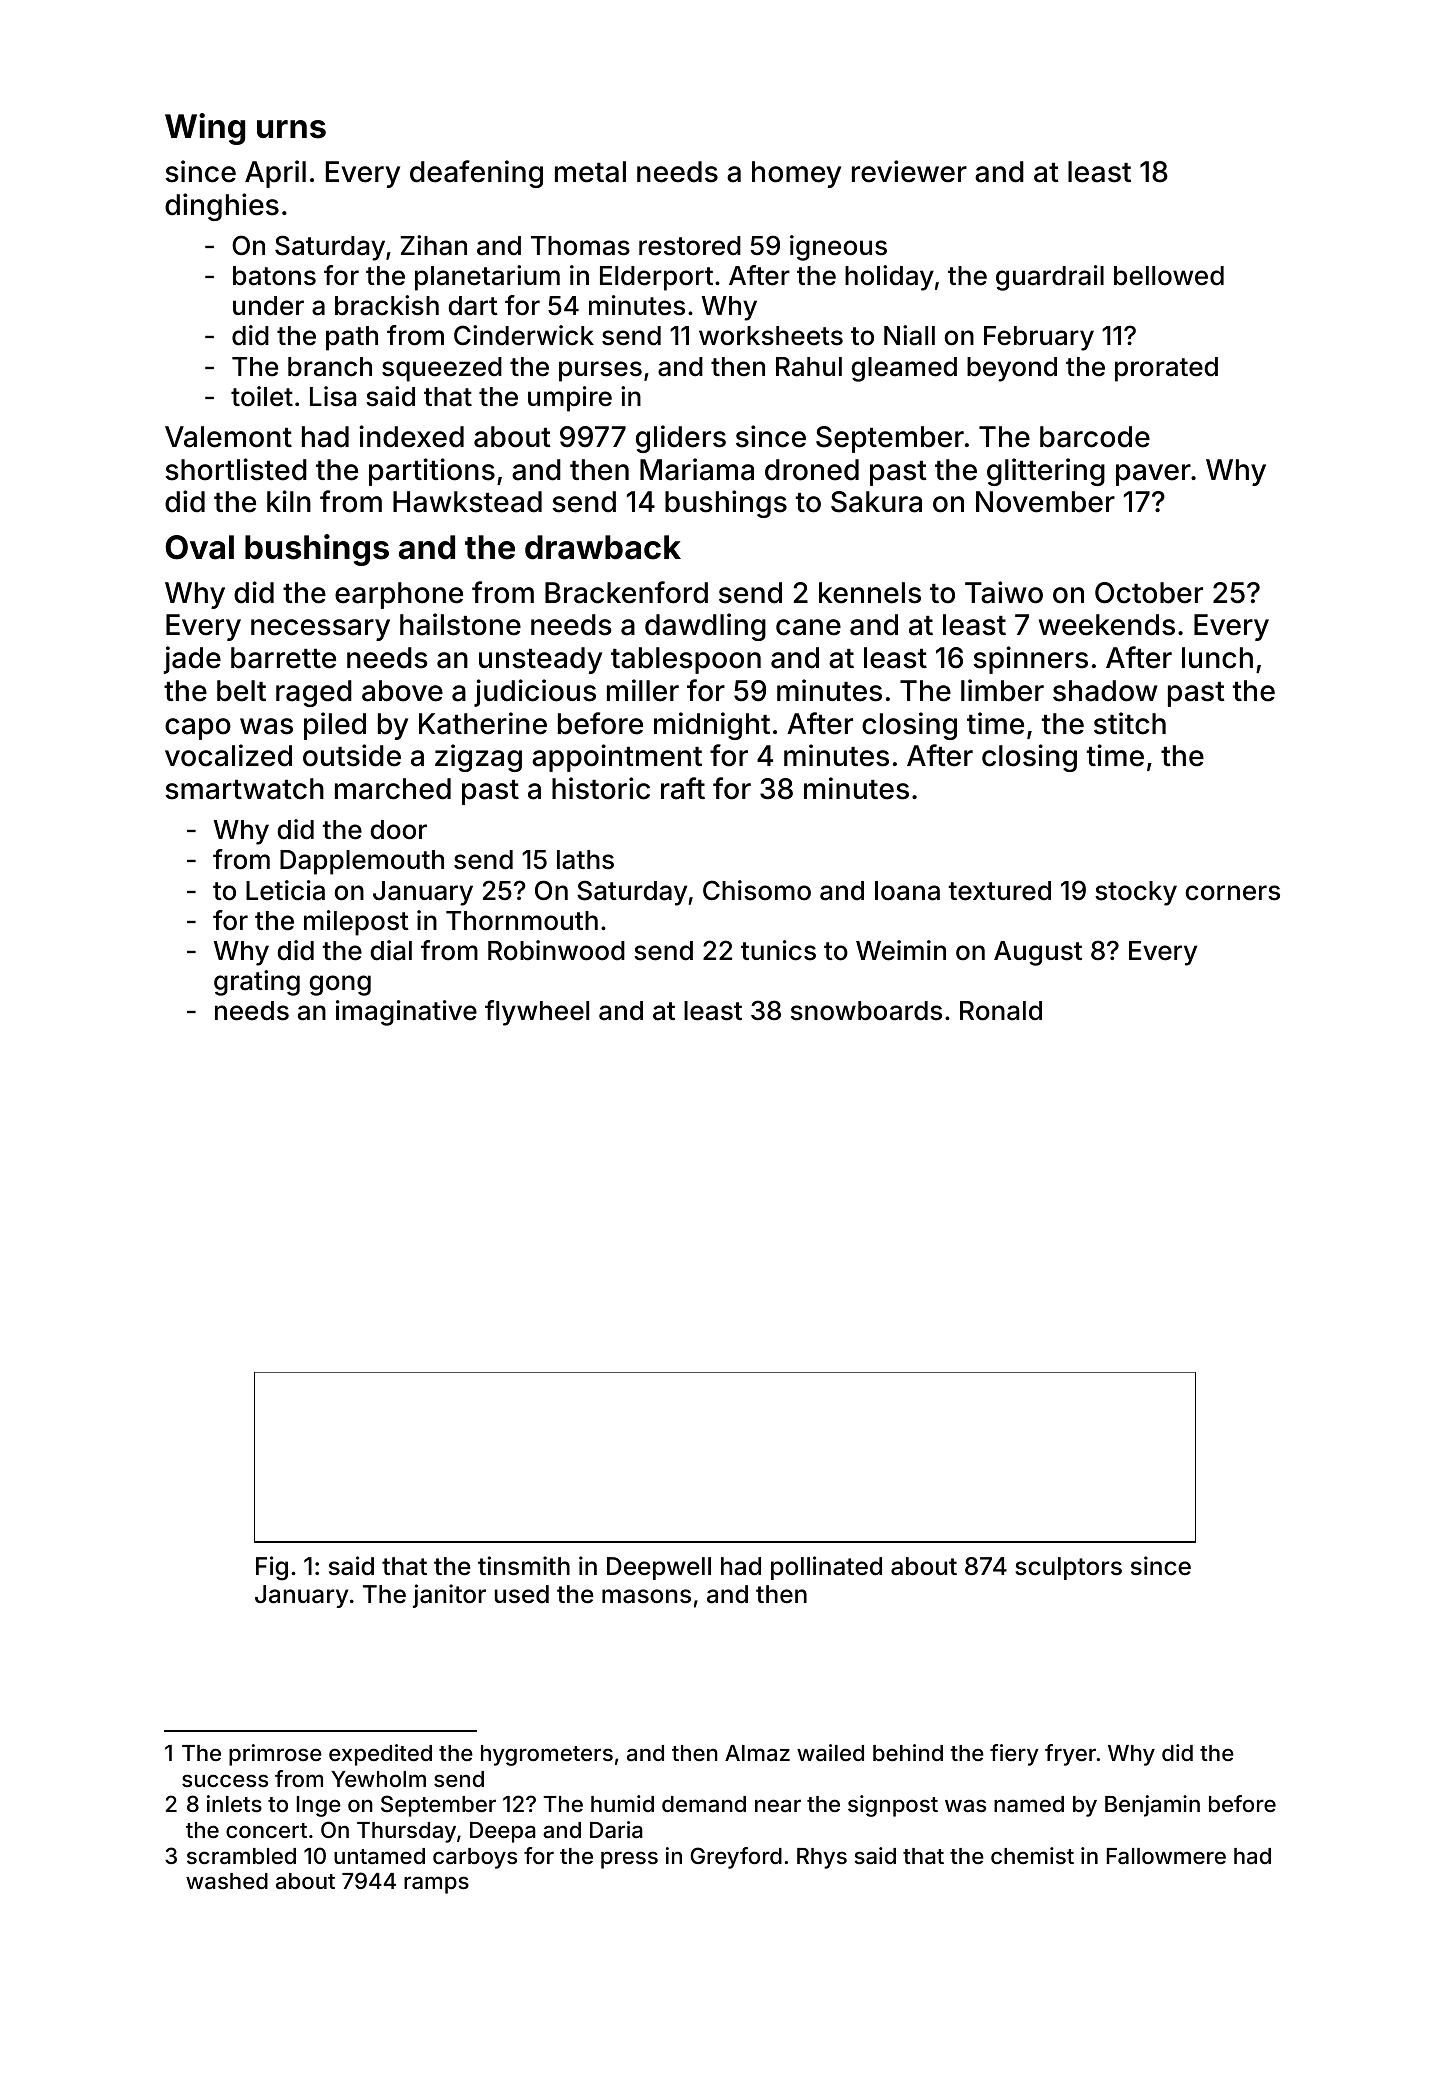 The height and width of the screenshot is (2100, 1450). What do you see at coordinates (272, 1568) in the screenshot?
I see `Fig` at bounding box center [272, 1568].
